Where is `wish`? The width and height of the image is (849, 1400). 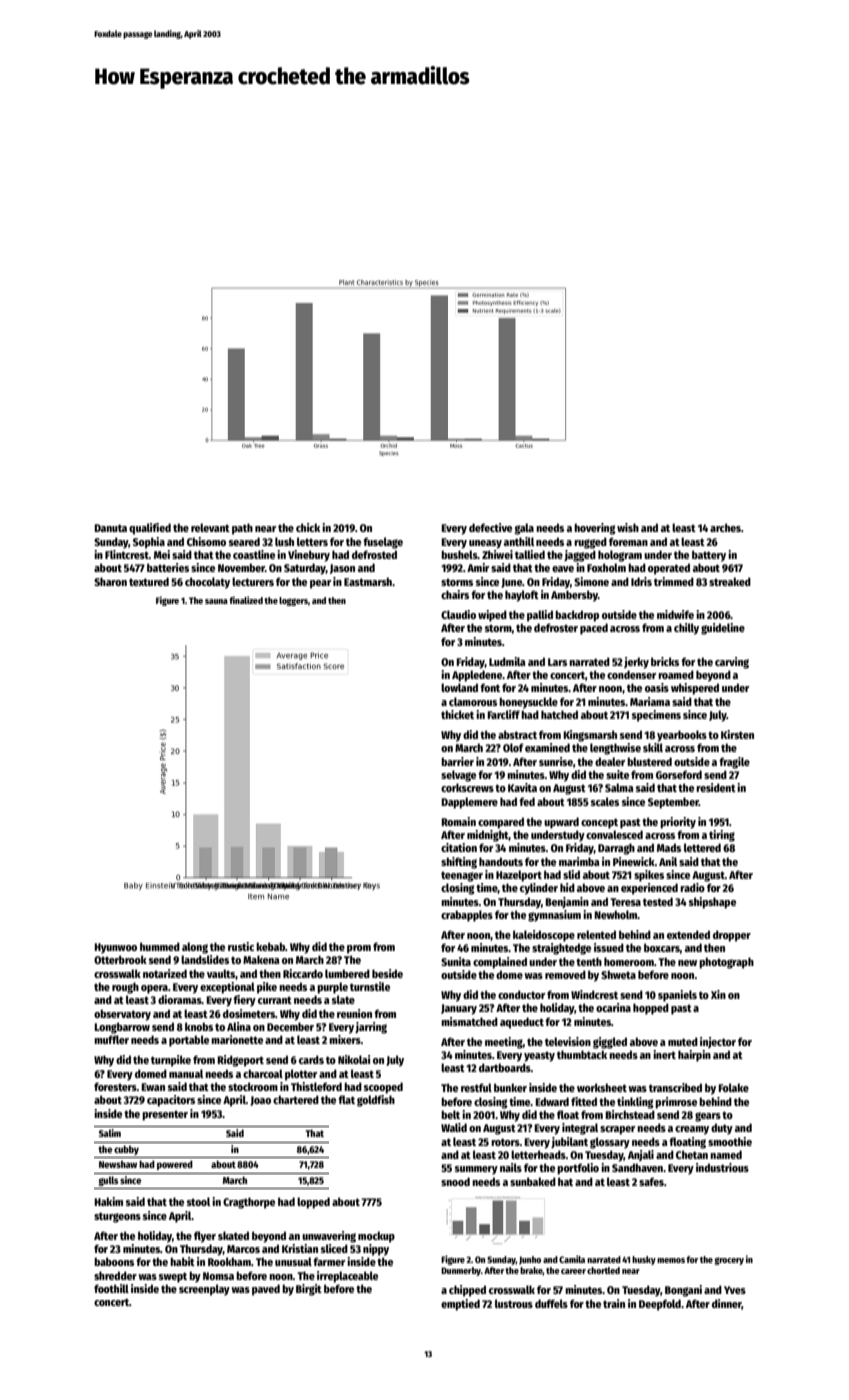
wish is located at coordinates (628, 527).
